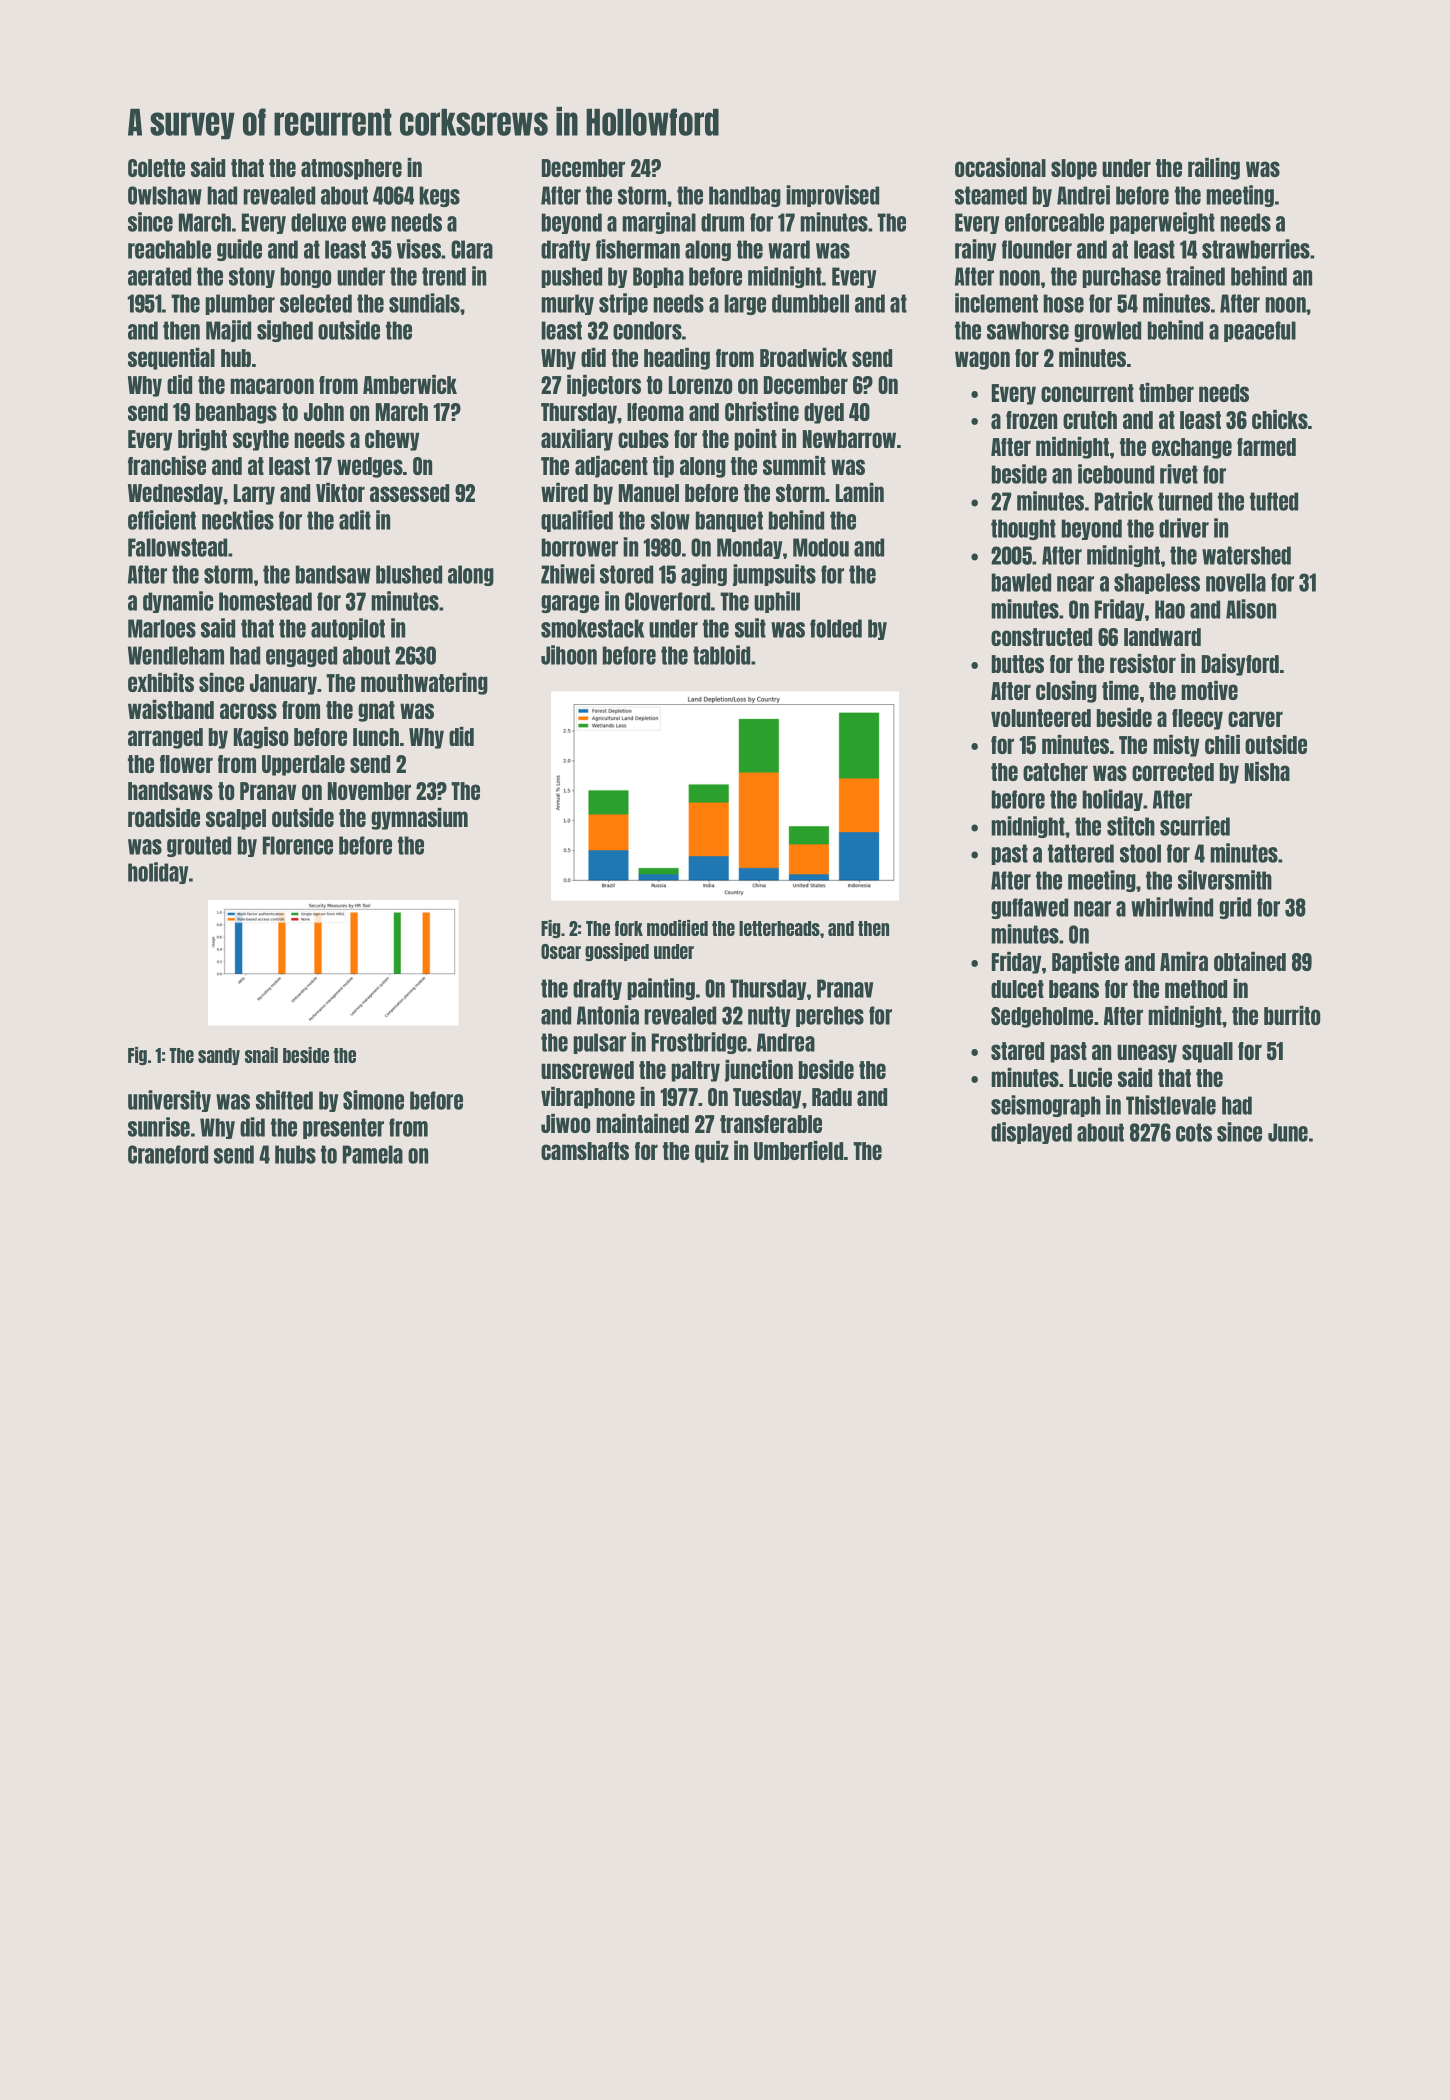 This image has width=1450, height=2100. I want to click on engaged, so click(301, 656).
